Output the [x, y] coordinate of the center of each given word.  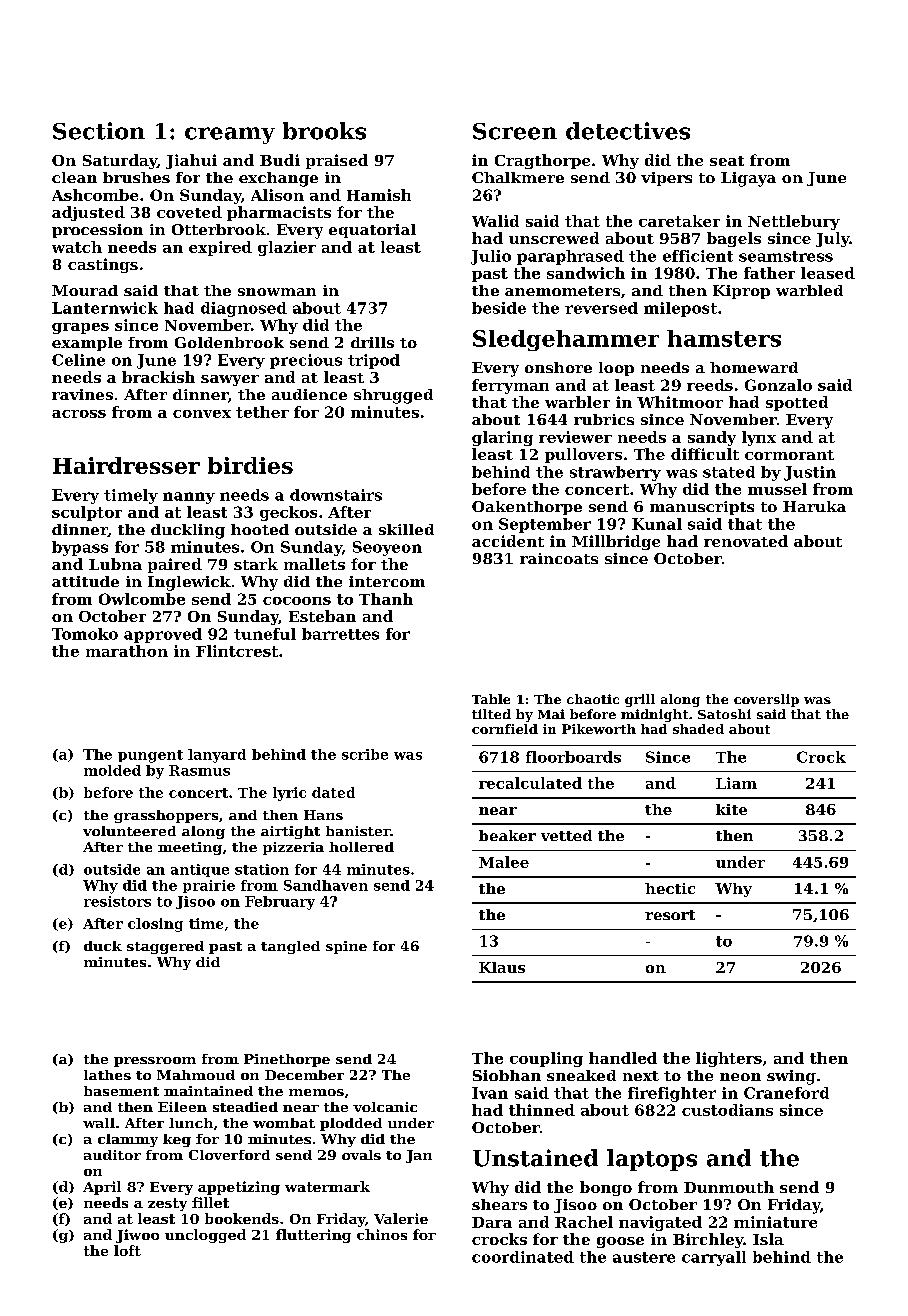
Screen [515, 131]
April [102, 1188]
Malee [504, 862]
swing [791, 1077]
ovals [361, 1155]
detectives [628, 131]
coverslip [766, 700]
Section [99, 131]
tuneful [265, 634]
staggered [165, 947]
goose [620, 1242]
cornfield [505, 729]
